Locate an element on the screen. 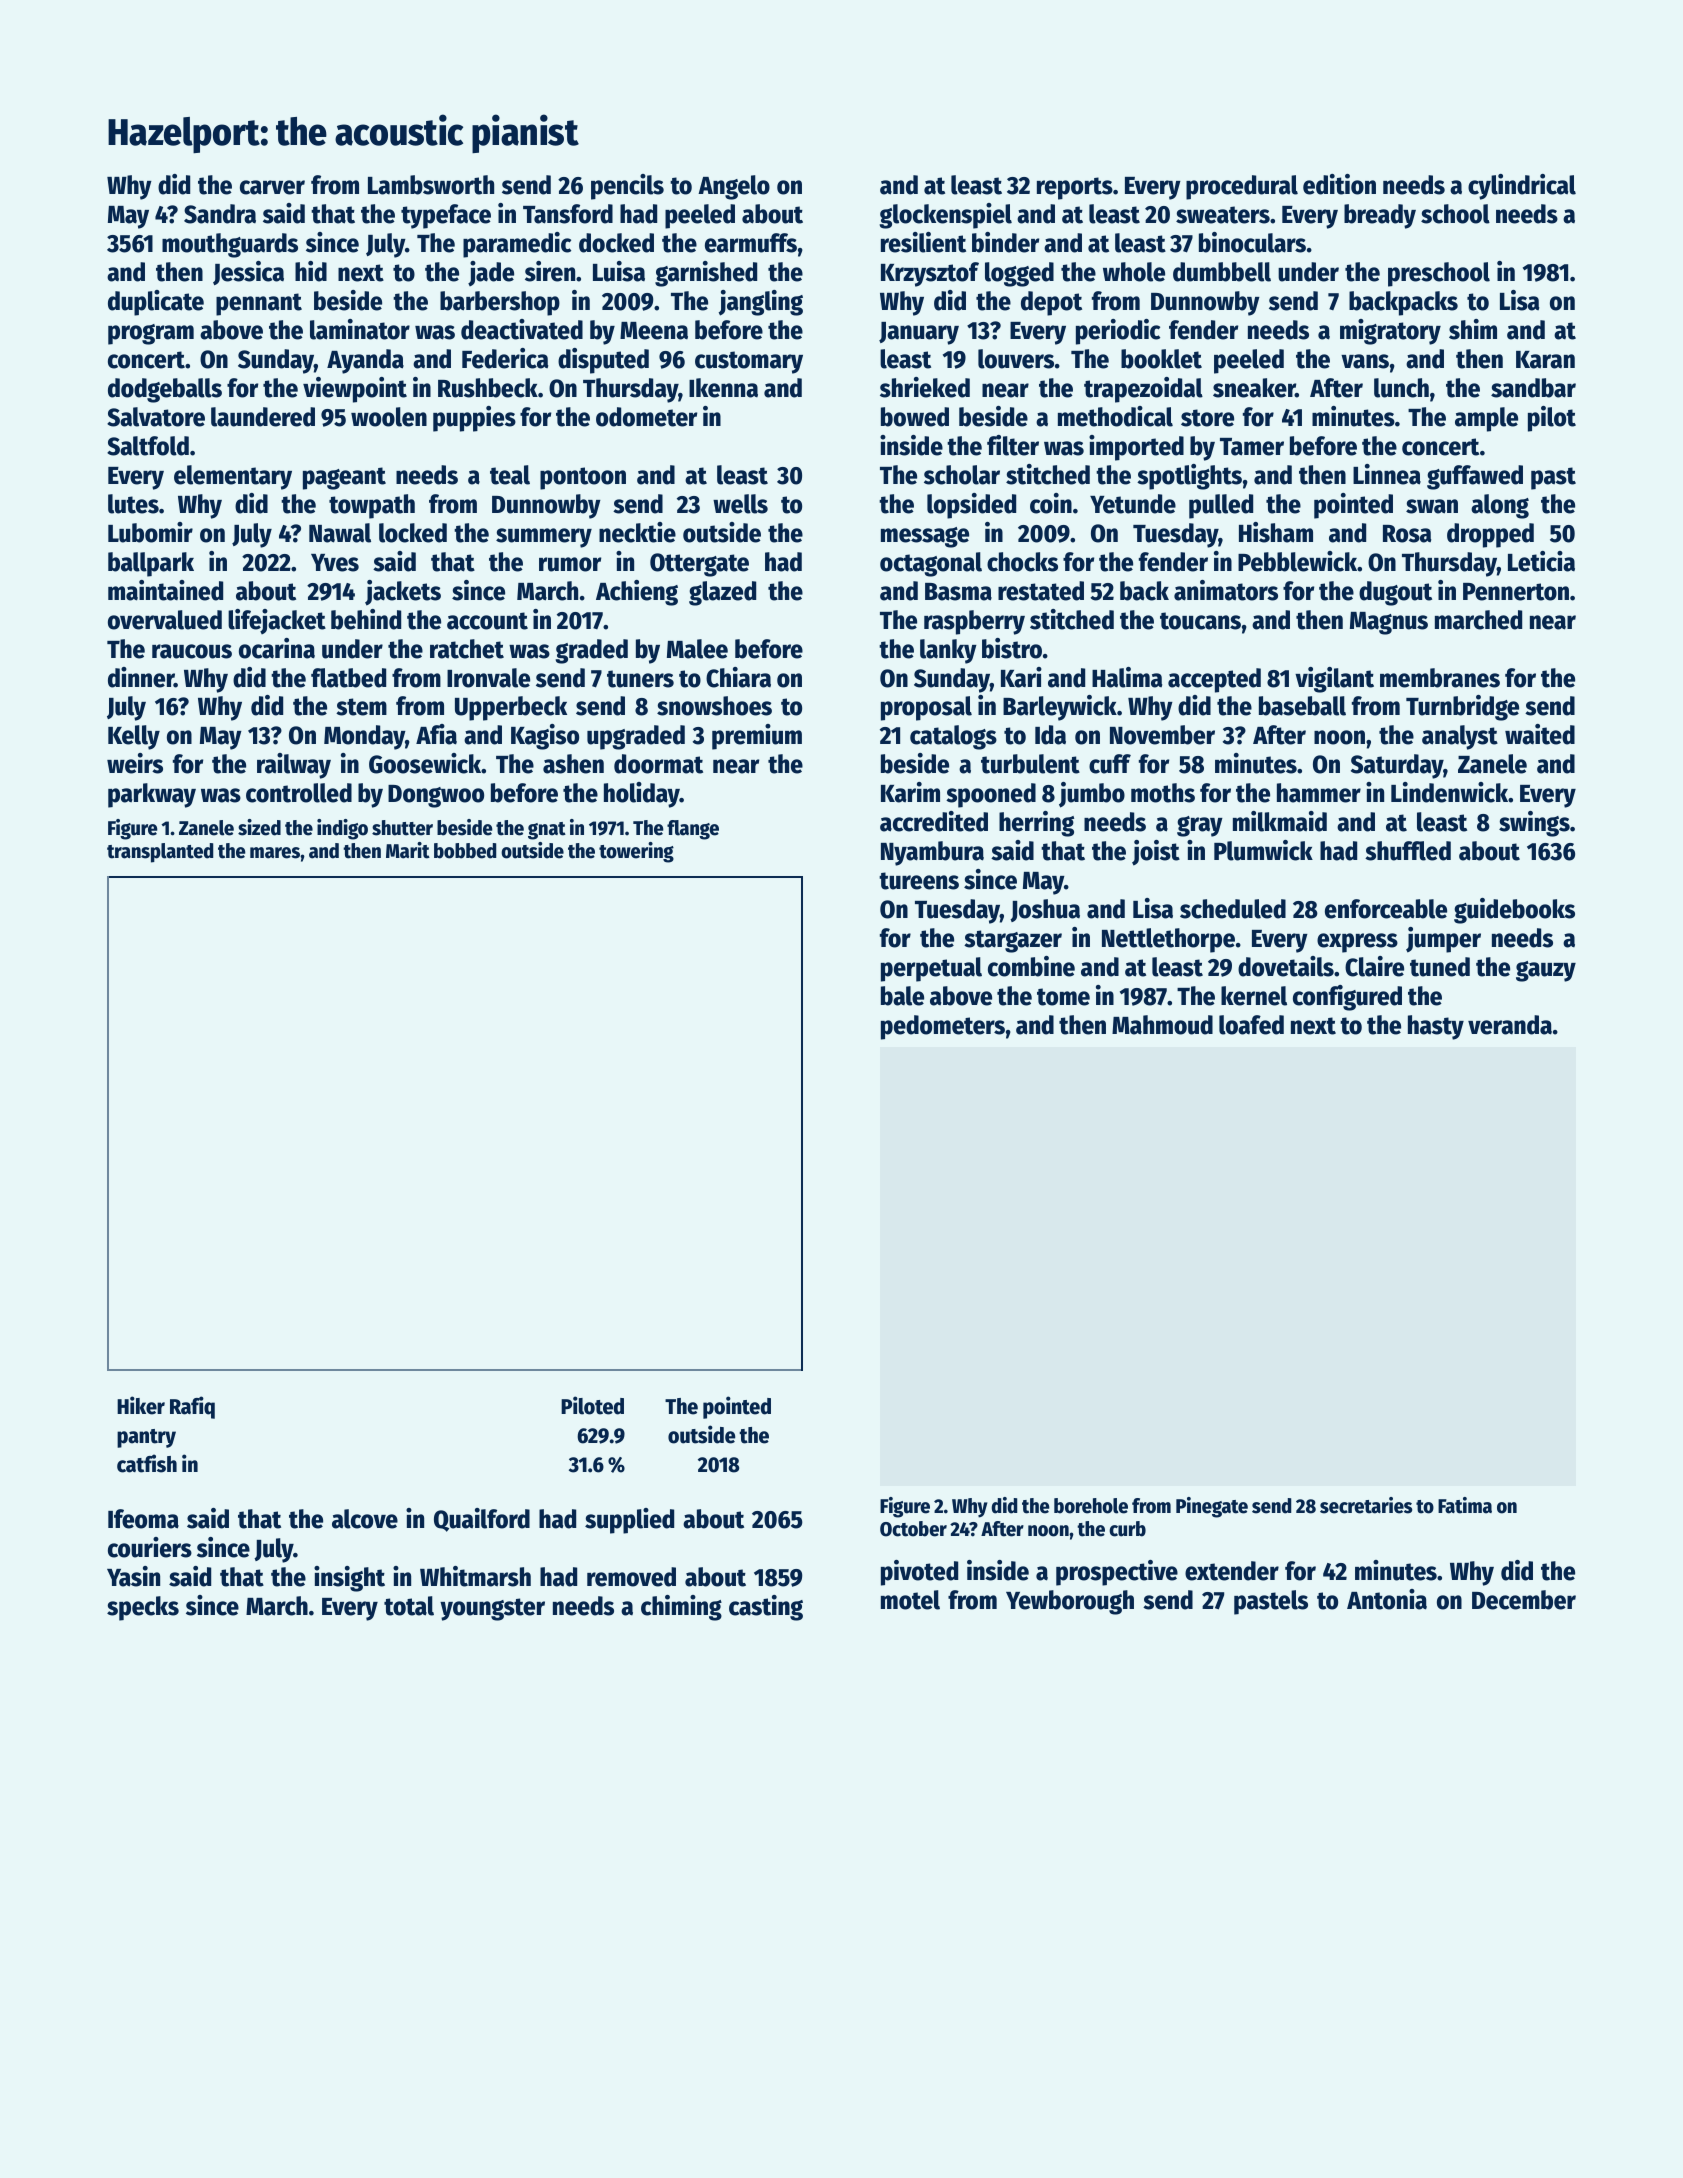 The width and height of the screenshot is (1683, 2178). edition is located at coordinates (1339, 184).
